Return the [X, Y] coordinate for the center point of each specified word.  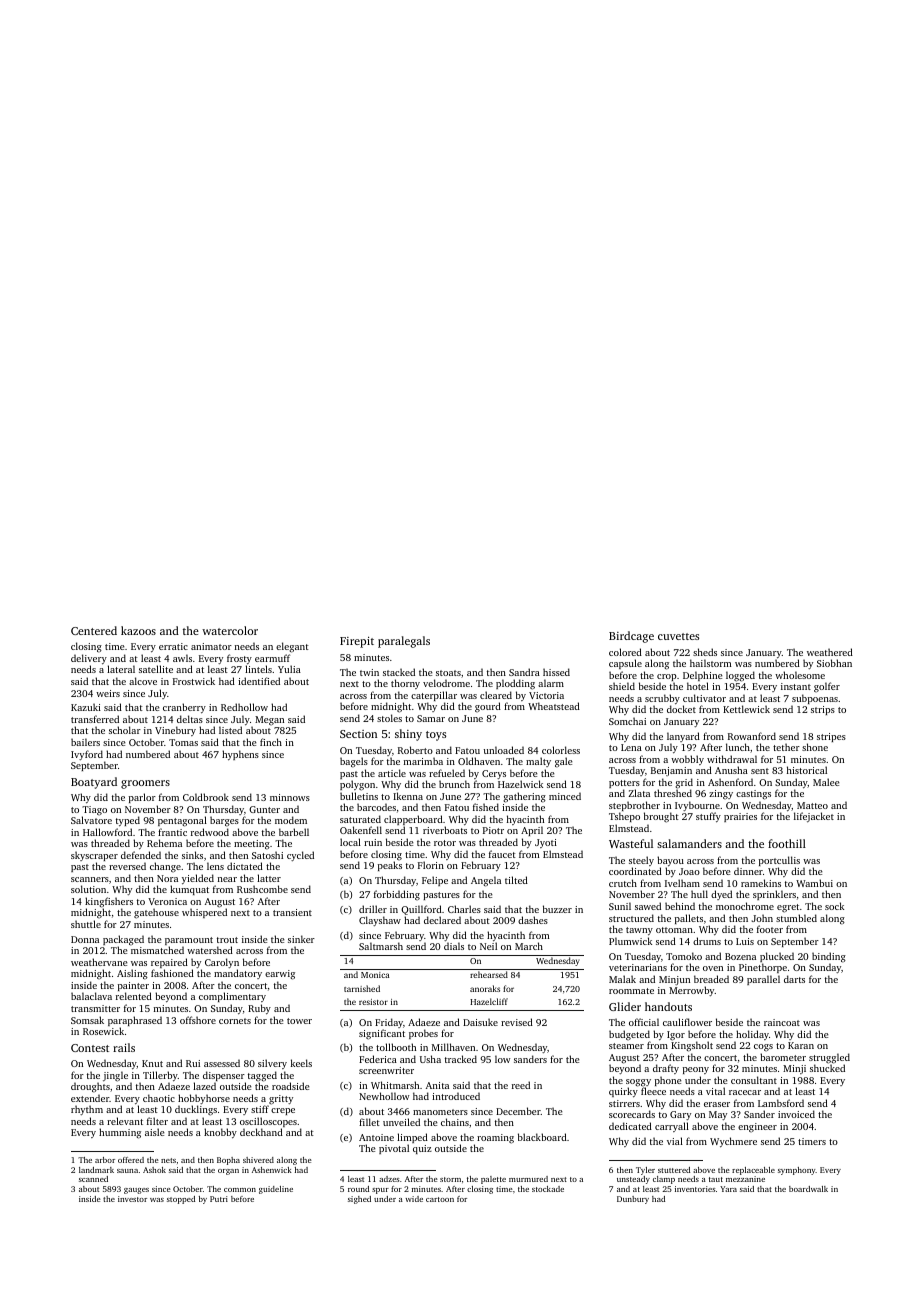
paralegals [404, 642]
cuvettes [678, 636]
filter [157, 1121]
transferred [95, 719]
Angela [486, 881]
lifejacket [814, 817]
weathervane [99, 962]
